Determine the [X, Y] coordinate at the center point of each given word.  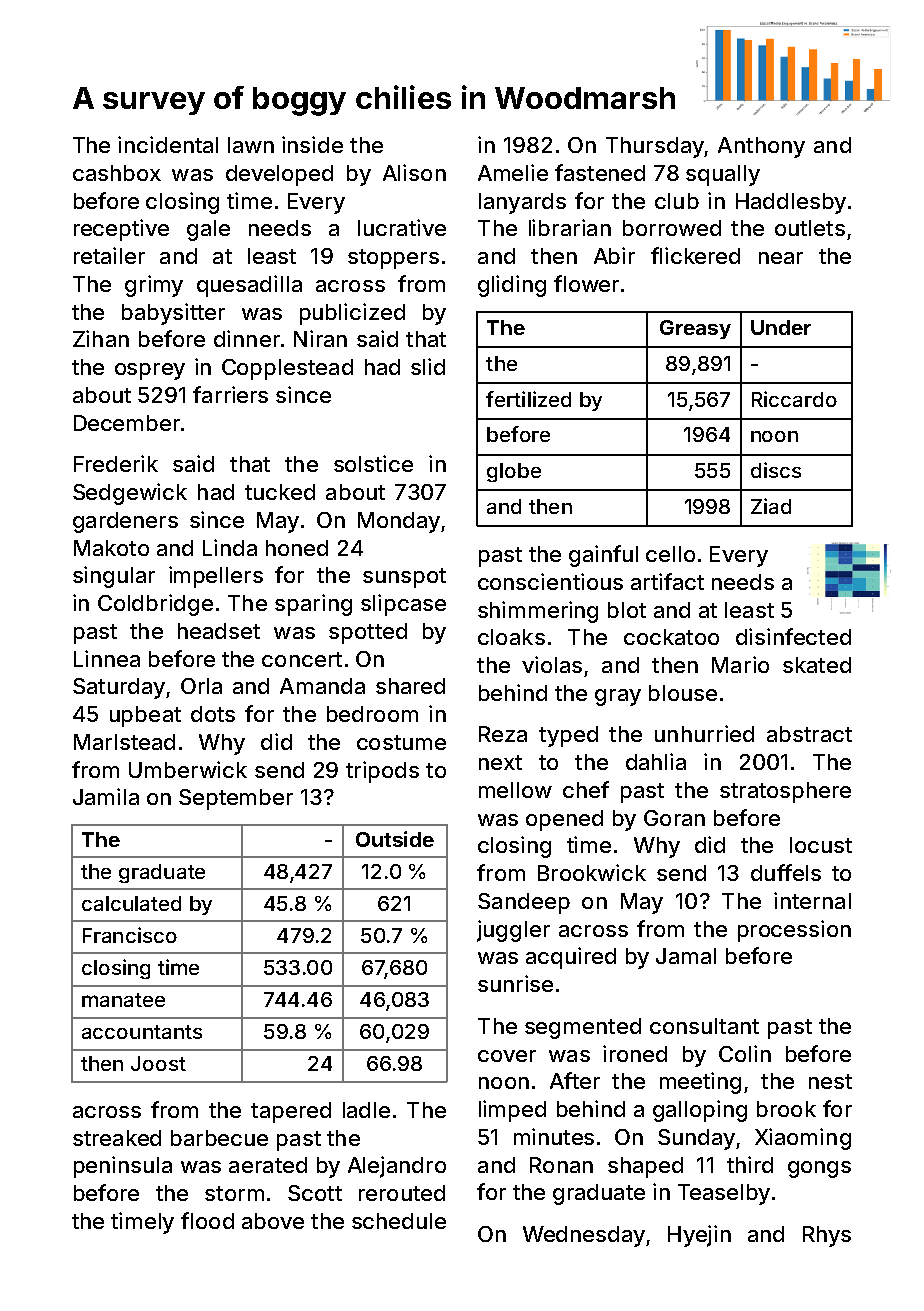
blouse [683, 693]
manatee [123, 1000]
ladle [366, 1110]
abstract [809, 734]
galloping [700, 1111]
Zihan [101, 338]
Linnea [107, 658]
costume [401, 742]
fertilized [528, 399]
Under [781, 327]
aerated [268, 1165]
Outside [395, 839]
